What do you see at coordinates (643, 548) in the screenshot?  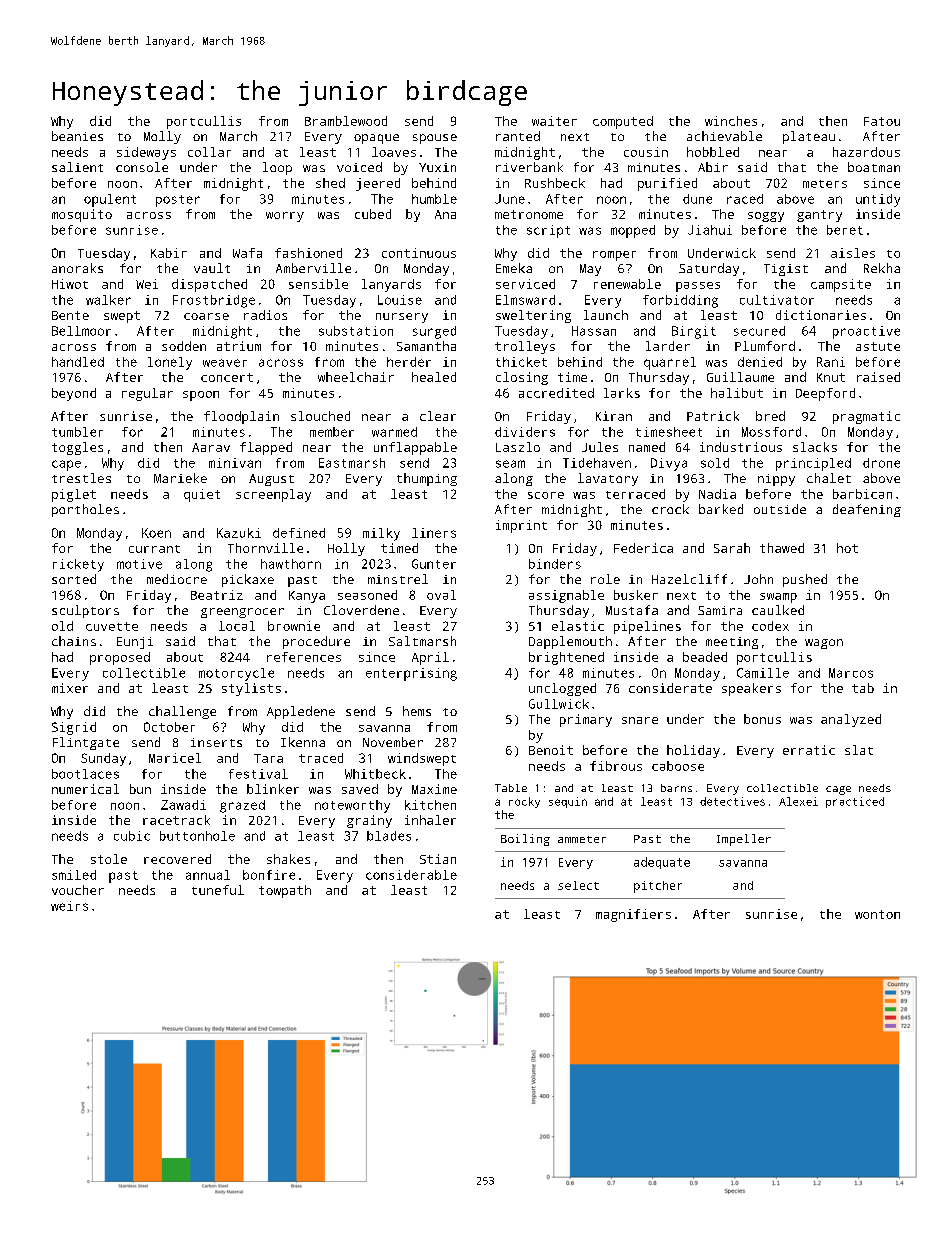 I see `Federica` at bounding box center [643, 548].
